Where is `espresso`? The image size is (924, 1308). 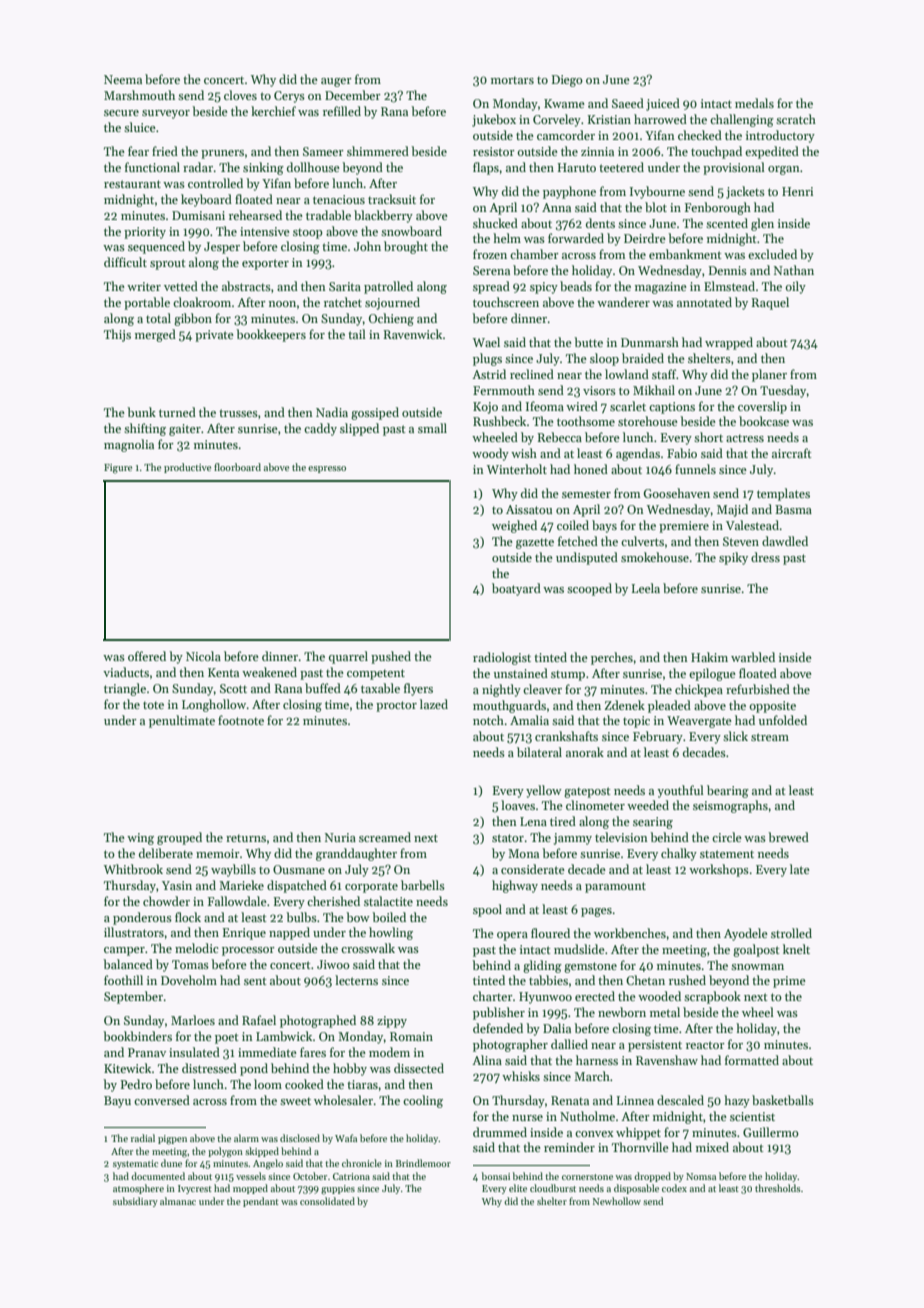
espresso is located at coordinates (327, 469).
